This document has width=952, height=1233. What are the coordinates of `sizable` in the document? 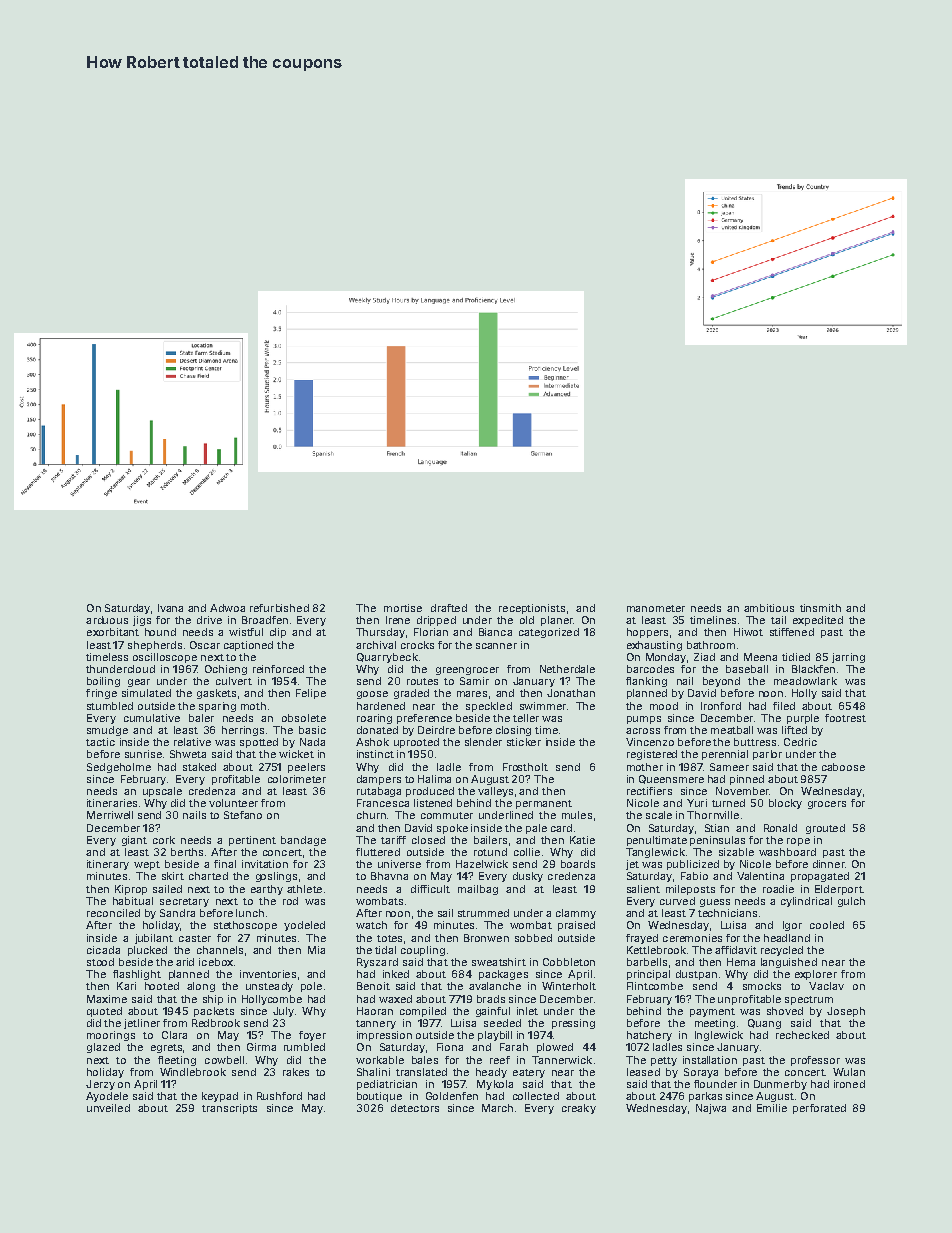 It's located at (736, 852).
